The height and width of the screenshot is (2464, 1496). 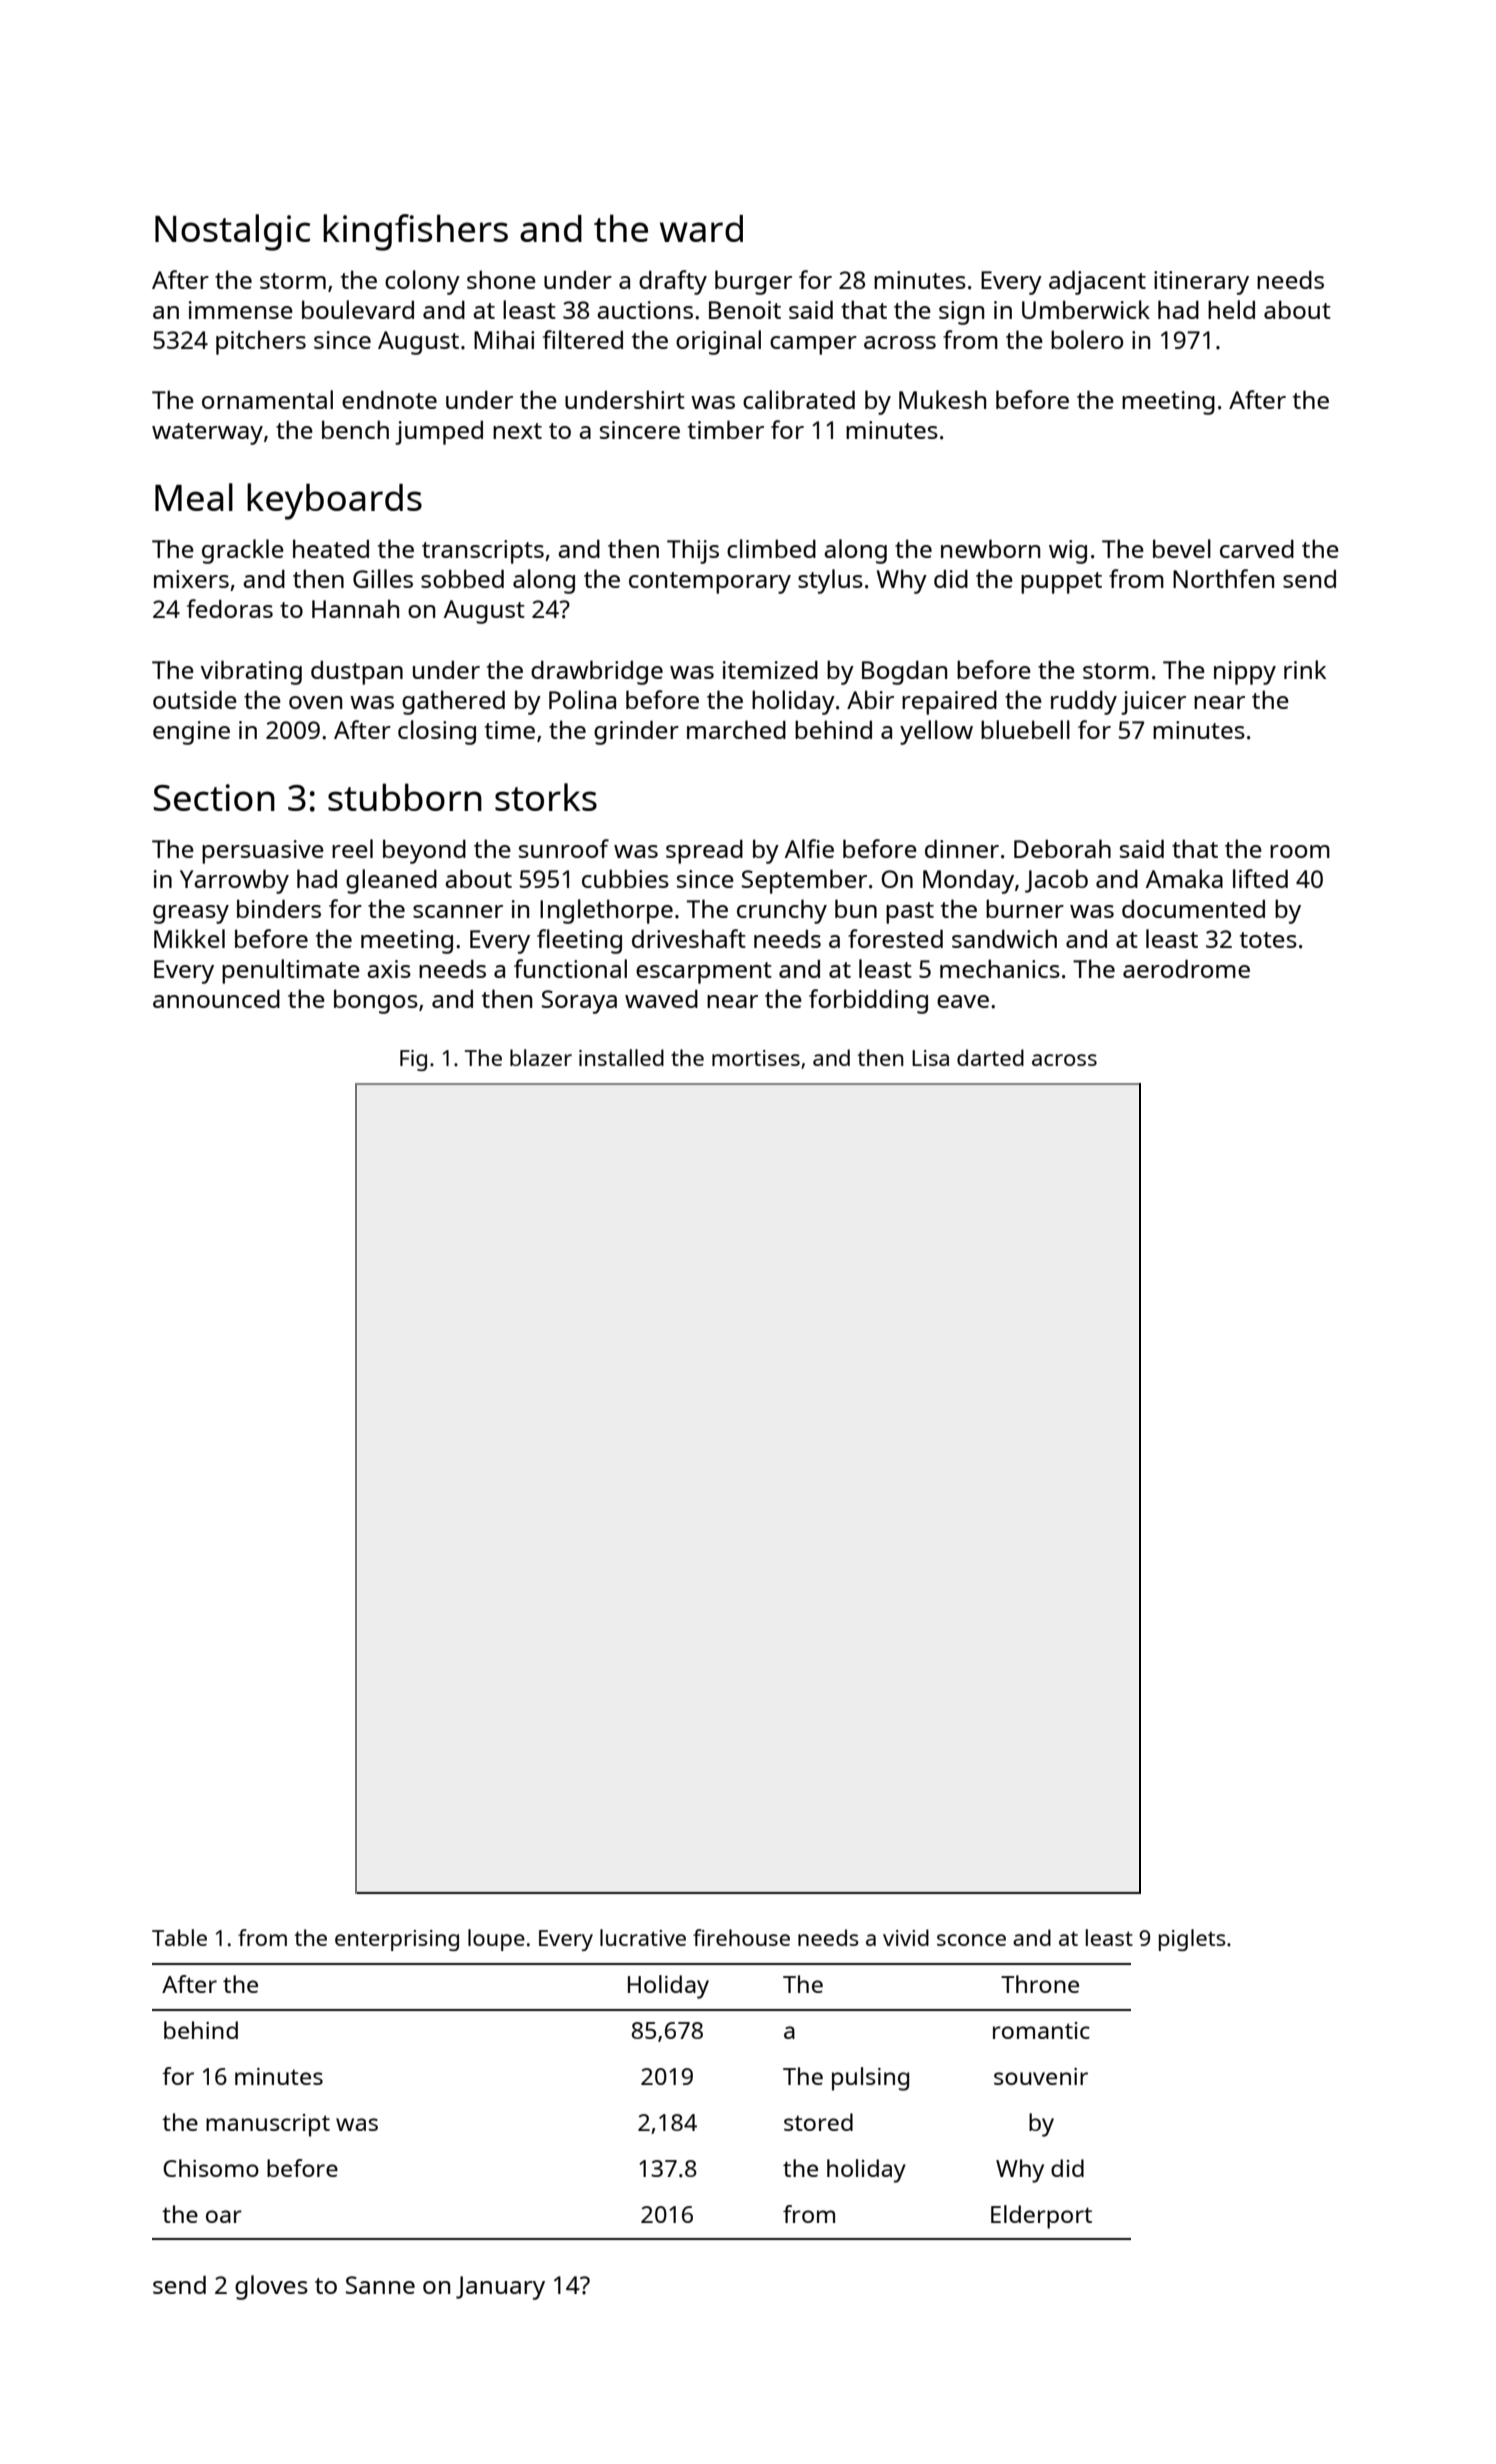 What do you see at coordinates (741, 1937) in the screenshot?
I see `firehouse` at bounding box center [741, 1937].
